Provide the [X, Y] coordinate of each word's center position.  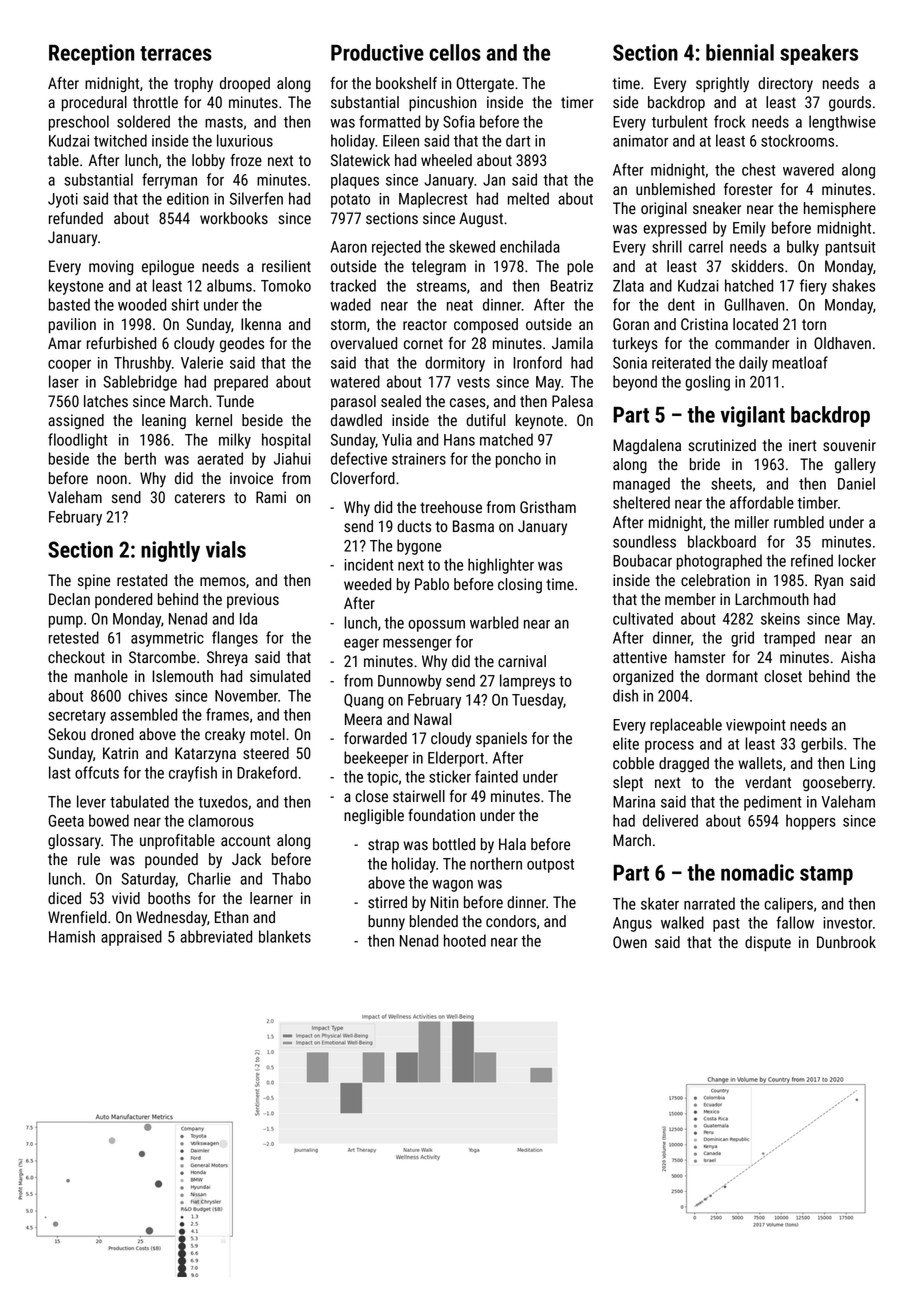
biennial [740, 52]
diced [64, 898]
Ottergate [485, 85]
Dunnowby [410, 682]
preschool [79, 123]
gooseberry [837, 784]
